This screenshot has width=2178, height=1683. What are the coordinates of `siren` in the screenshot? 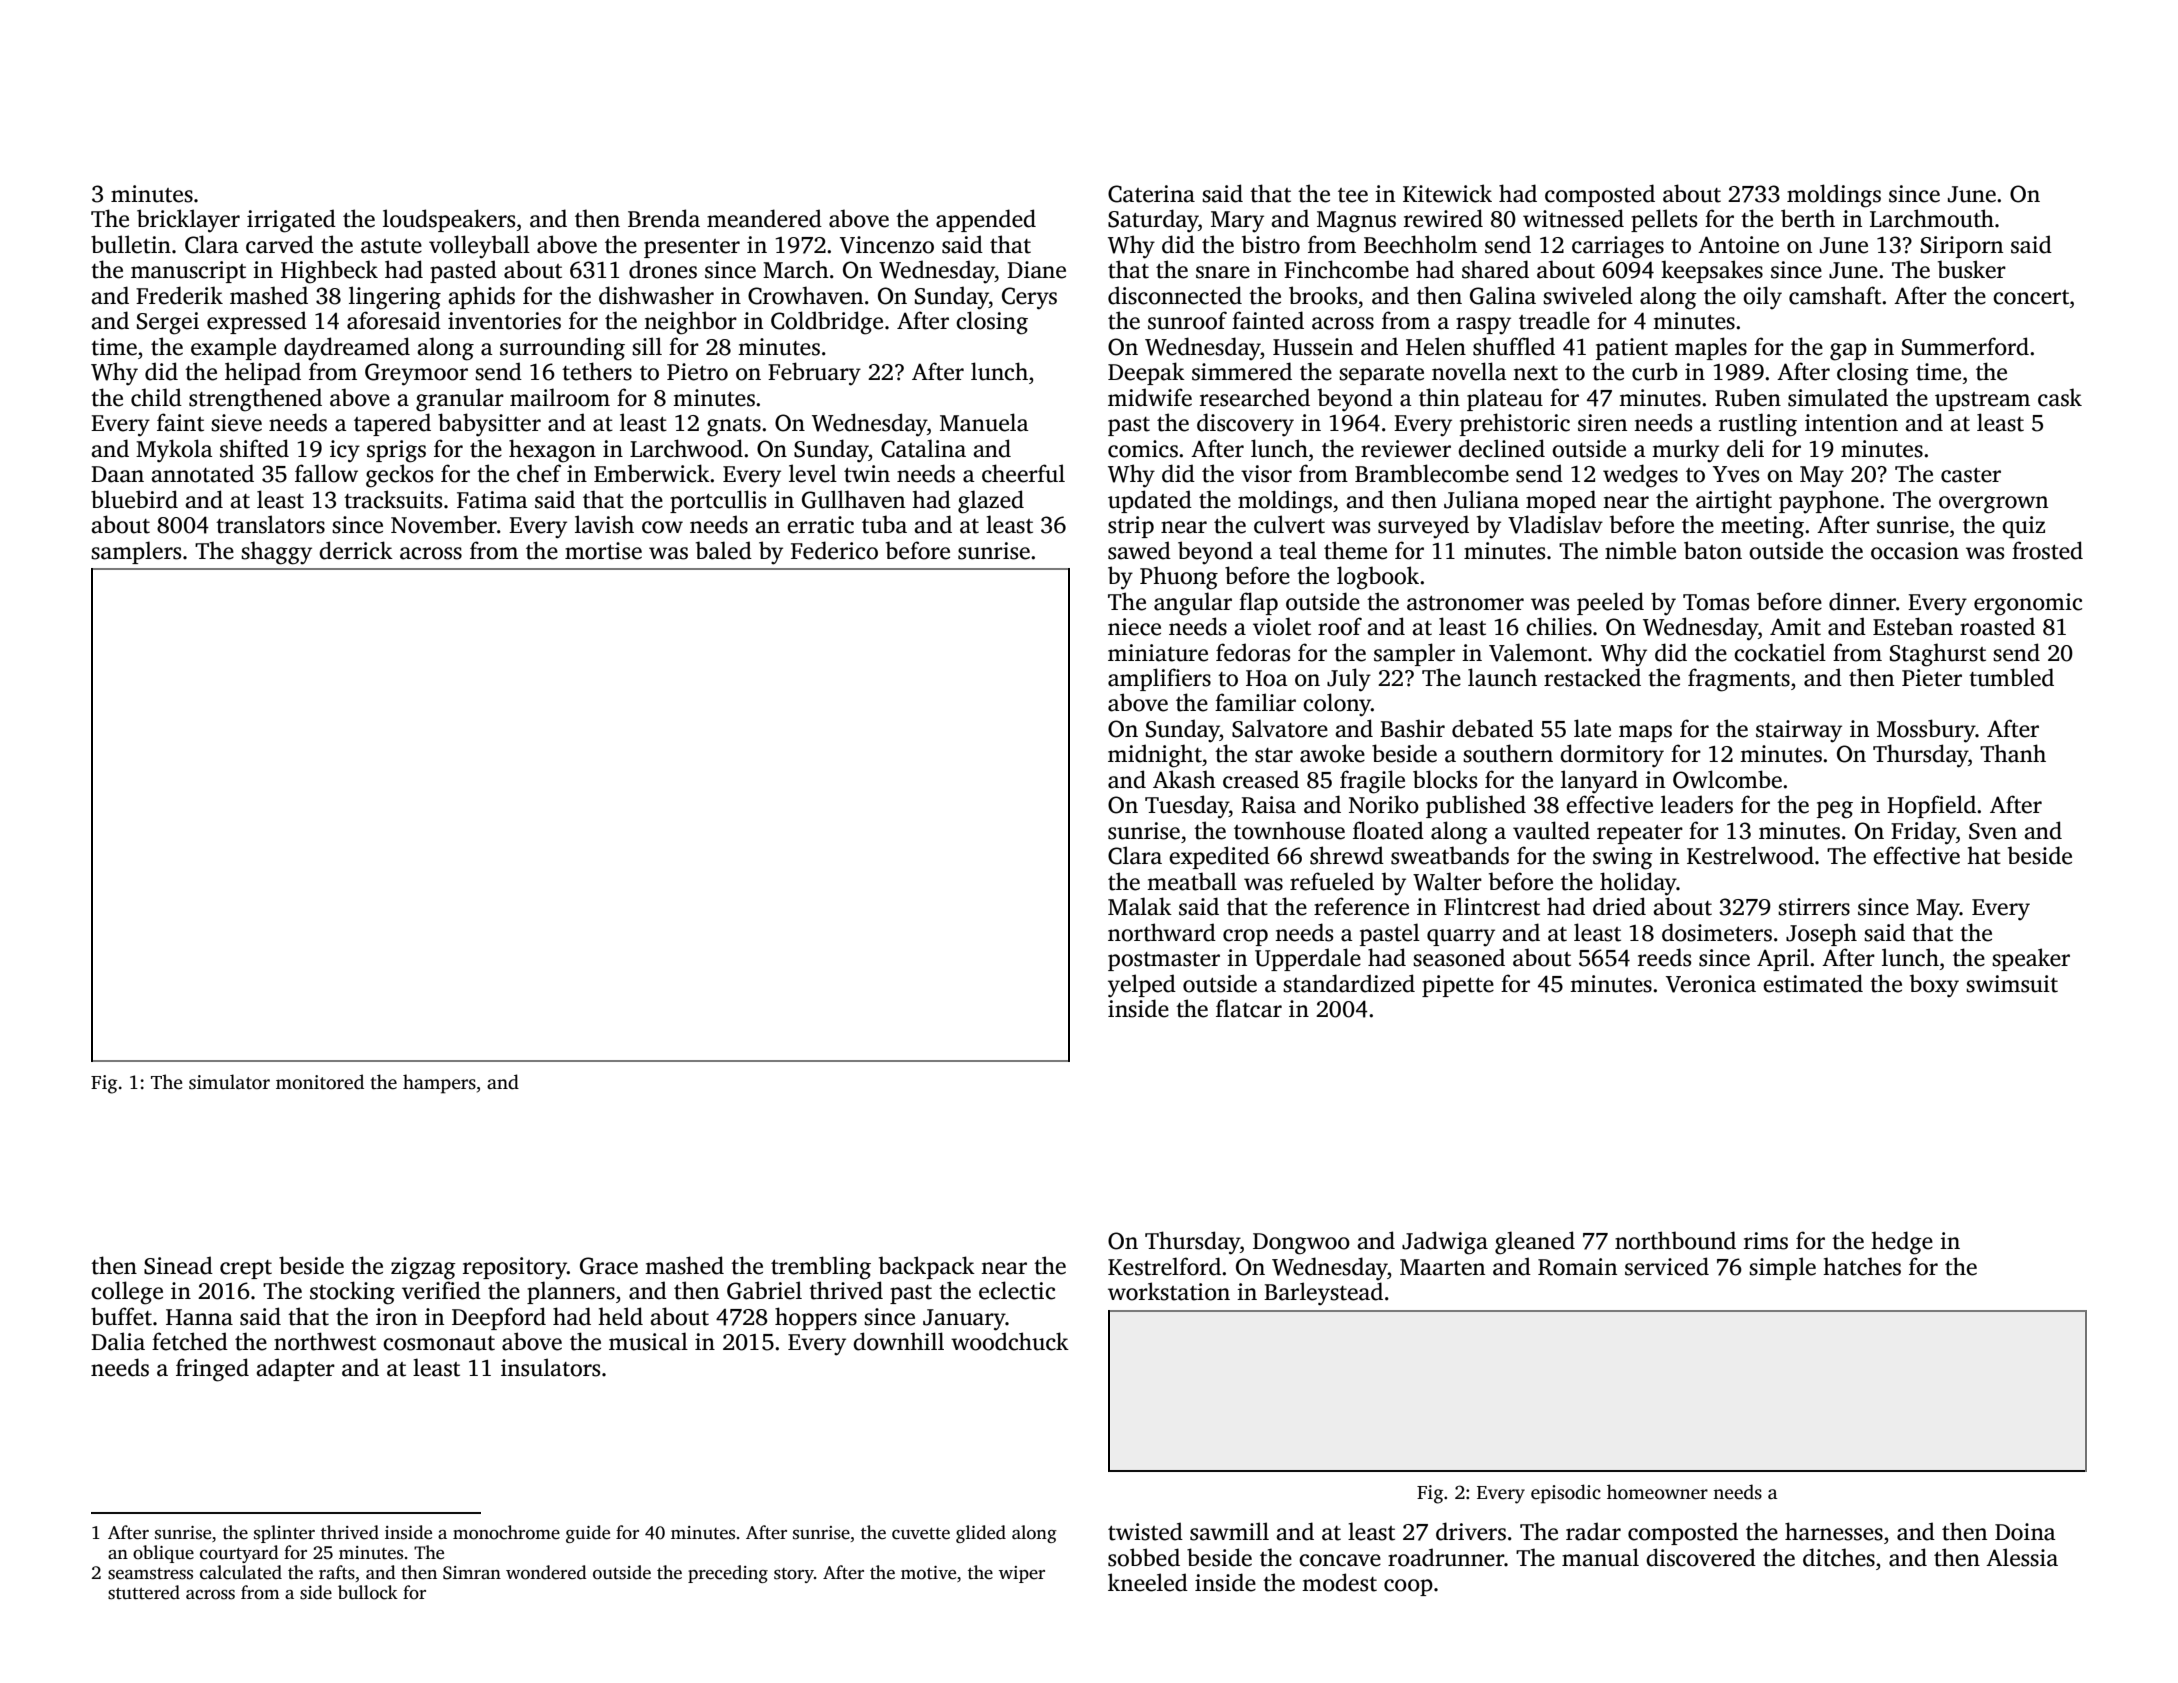 It's located at (1602, 423).
